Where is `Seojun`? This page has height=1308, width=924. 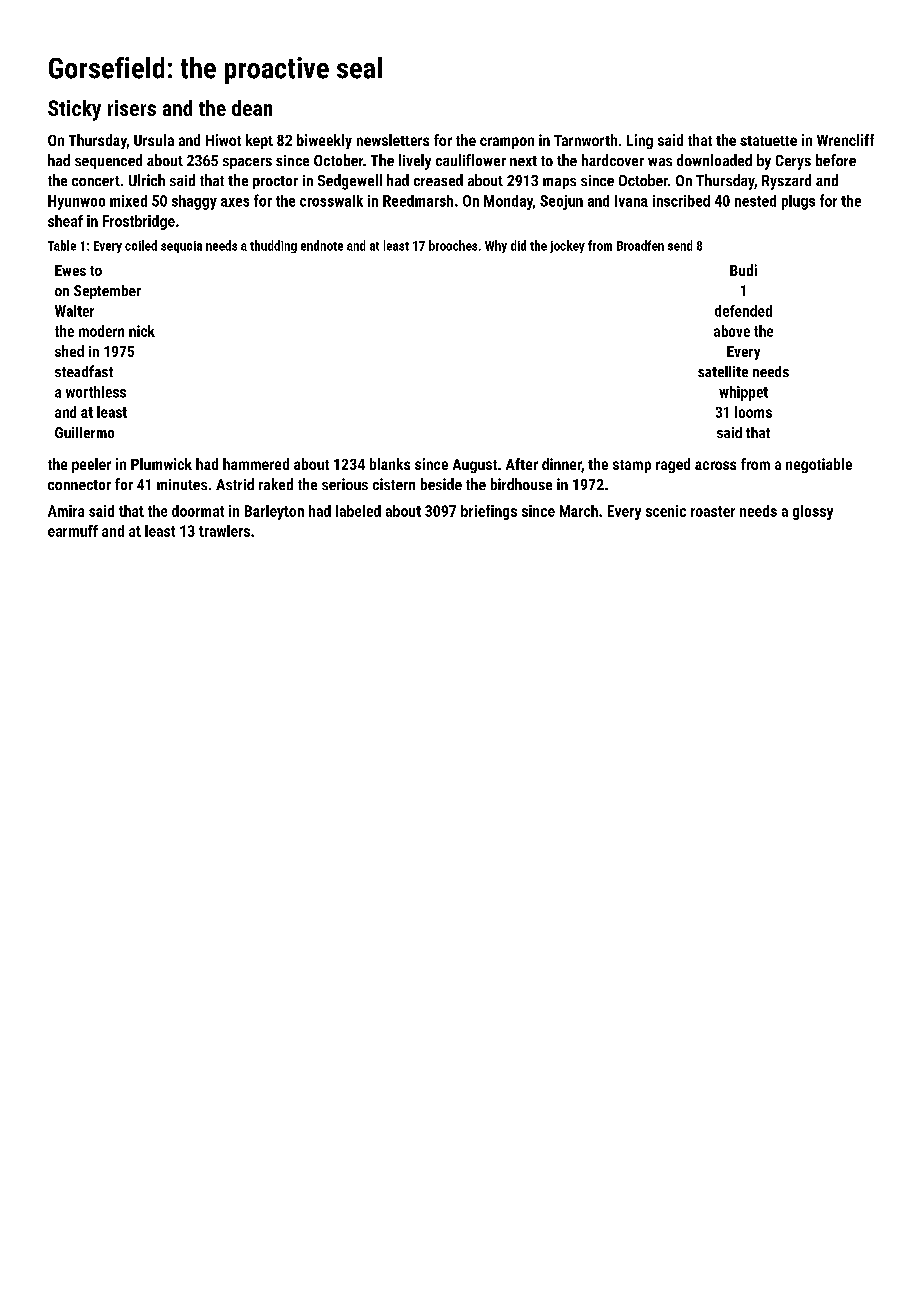
Seojun is located at coordinates (561, 202).
